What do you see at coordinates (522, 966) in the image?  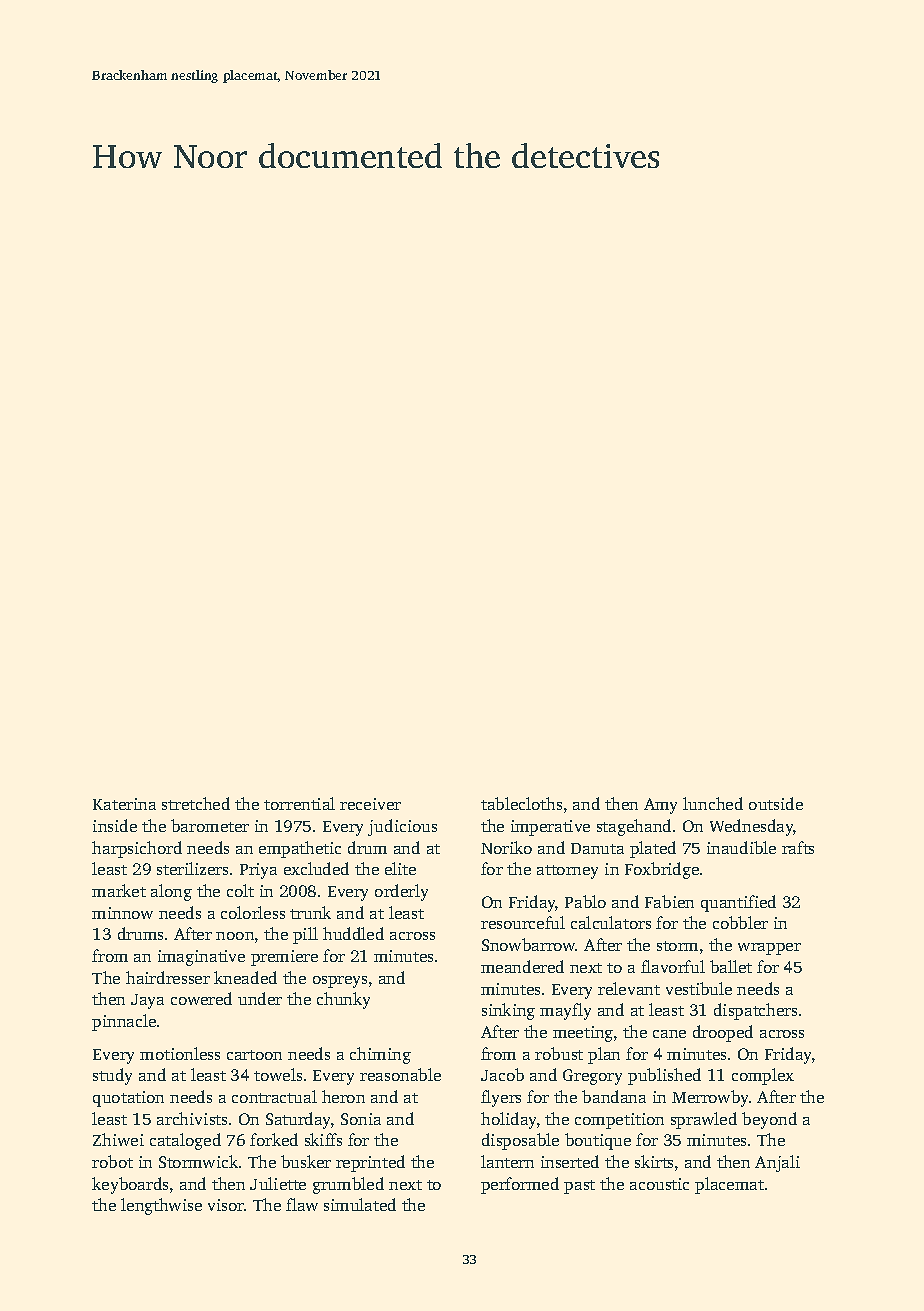 I see `meandered` at bounding box center [522, 966].
